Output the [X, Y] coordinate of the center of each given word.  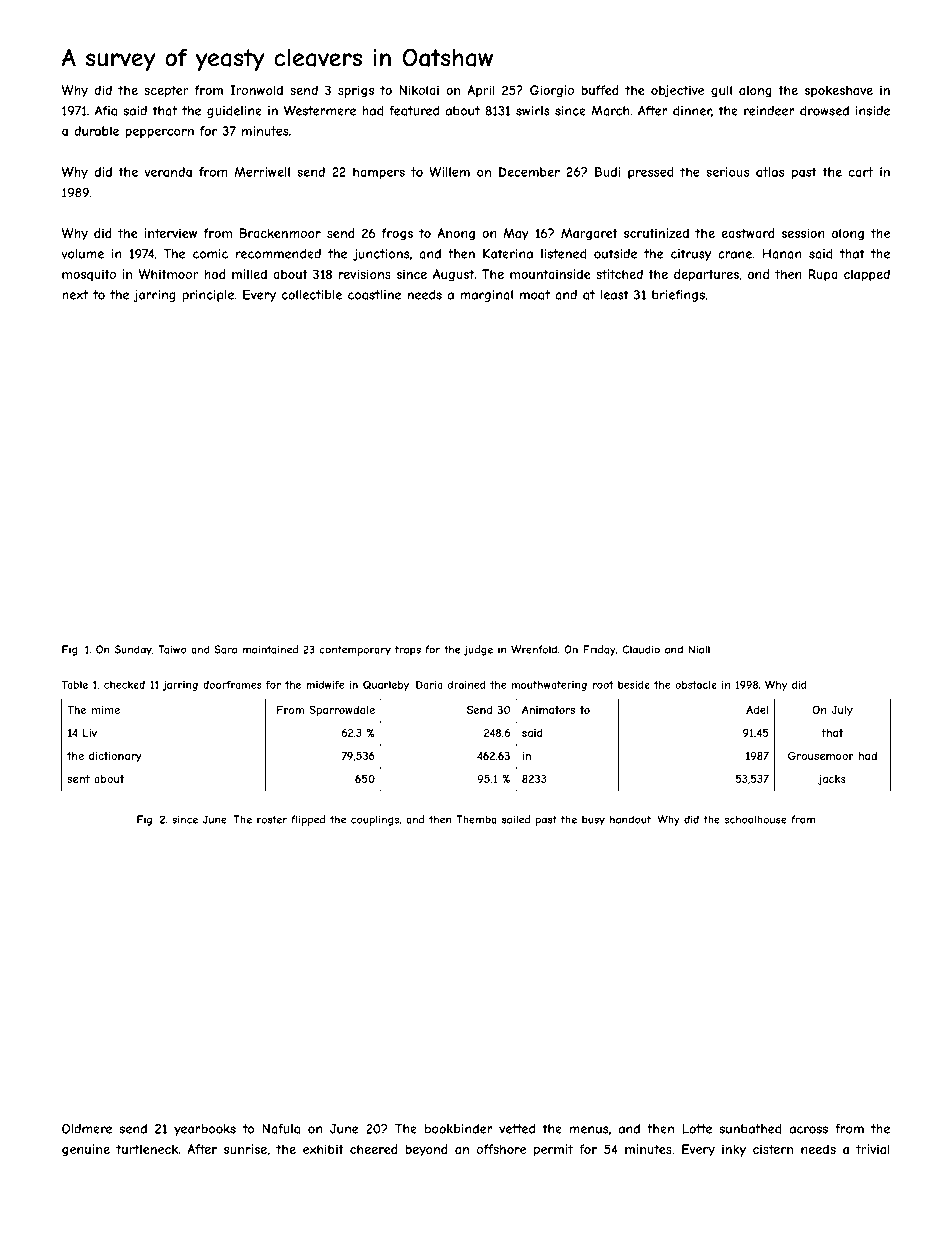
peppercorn [159, 133]
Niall [699, 649]
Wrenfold [534, 649]
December [529, 172]
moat [535, 295]
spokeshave [839, 91]
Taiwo [172, 649]
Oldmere [87, 1129]
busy [593, 820]
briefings [678, 296]
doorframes [232, 684]
